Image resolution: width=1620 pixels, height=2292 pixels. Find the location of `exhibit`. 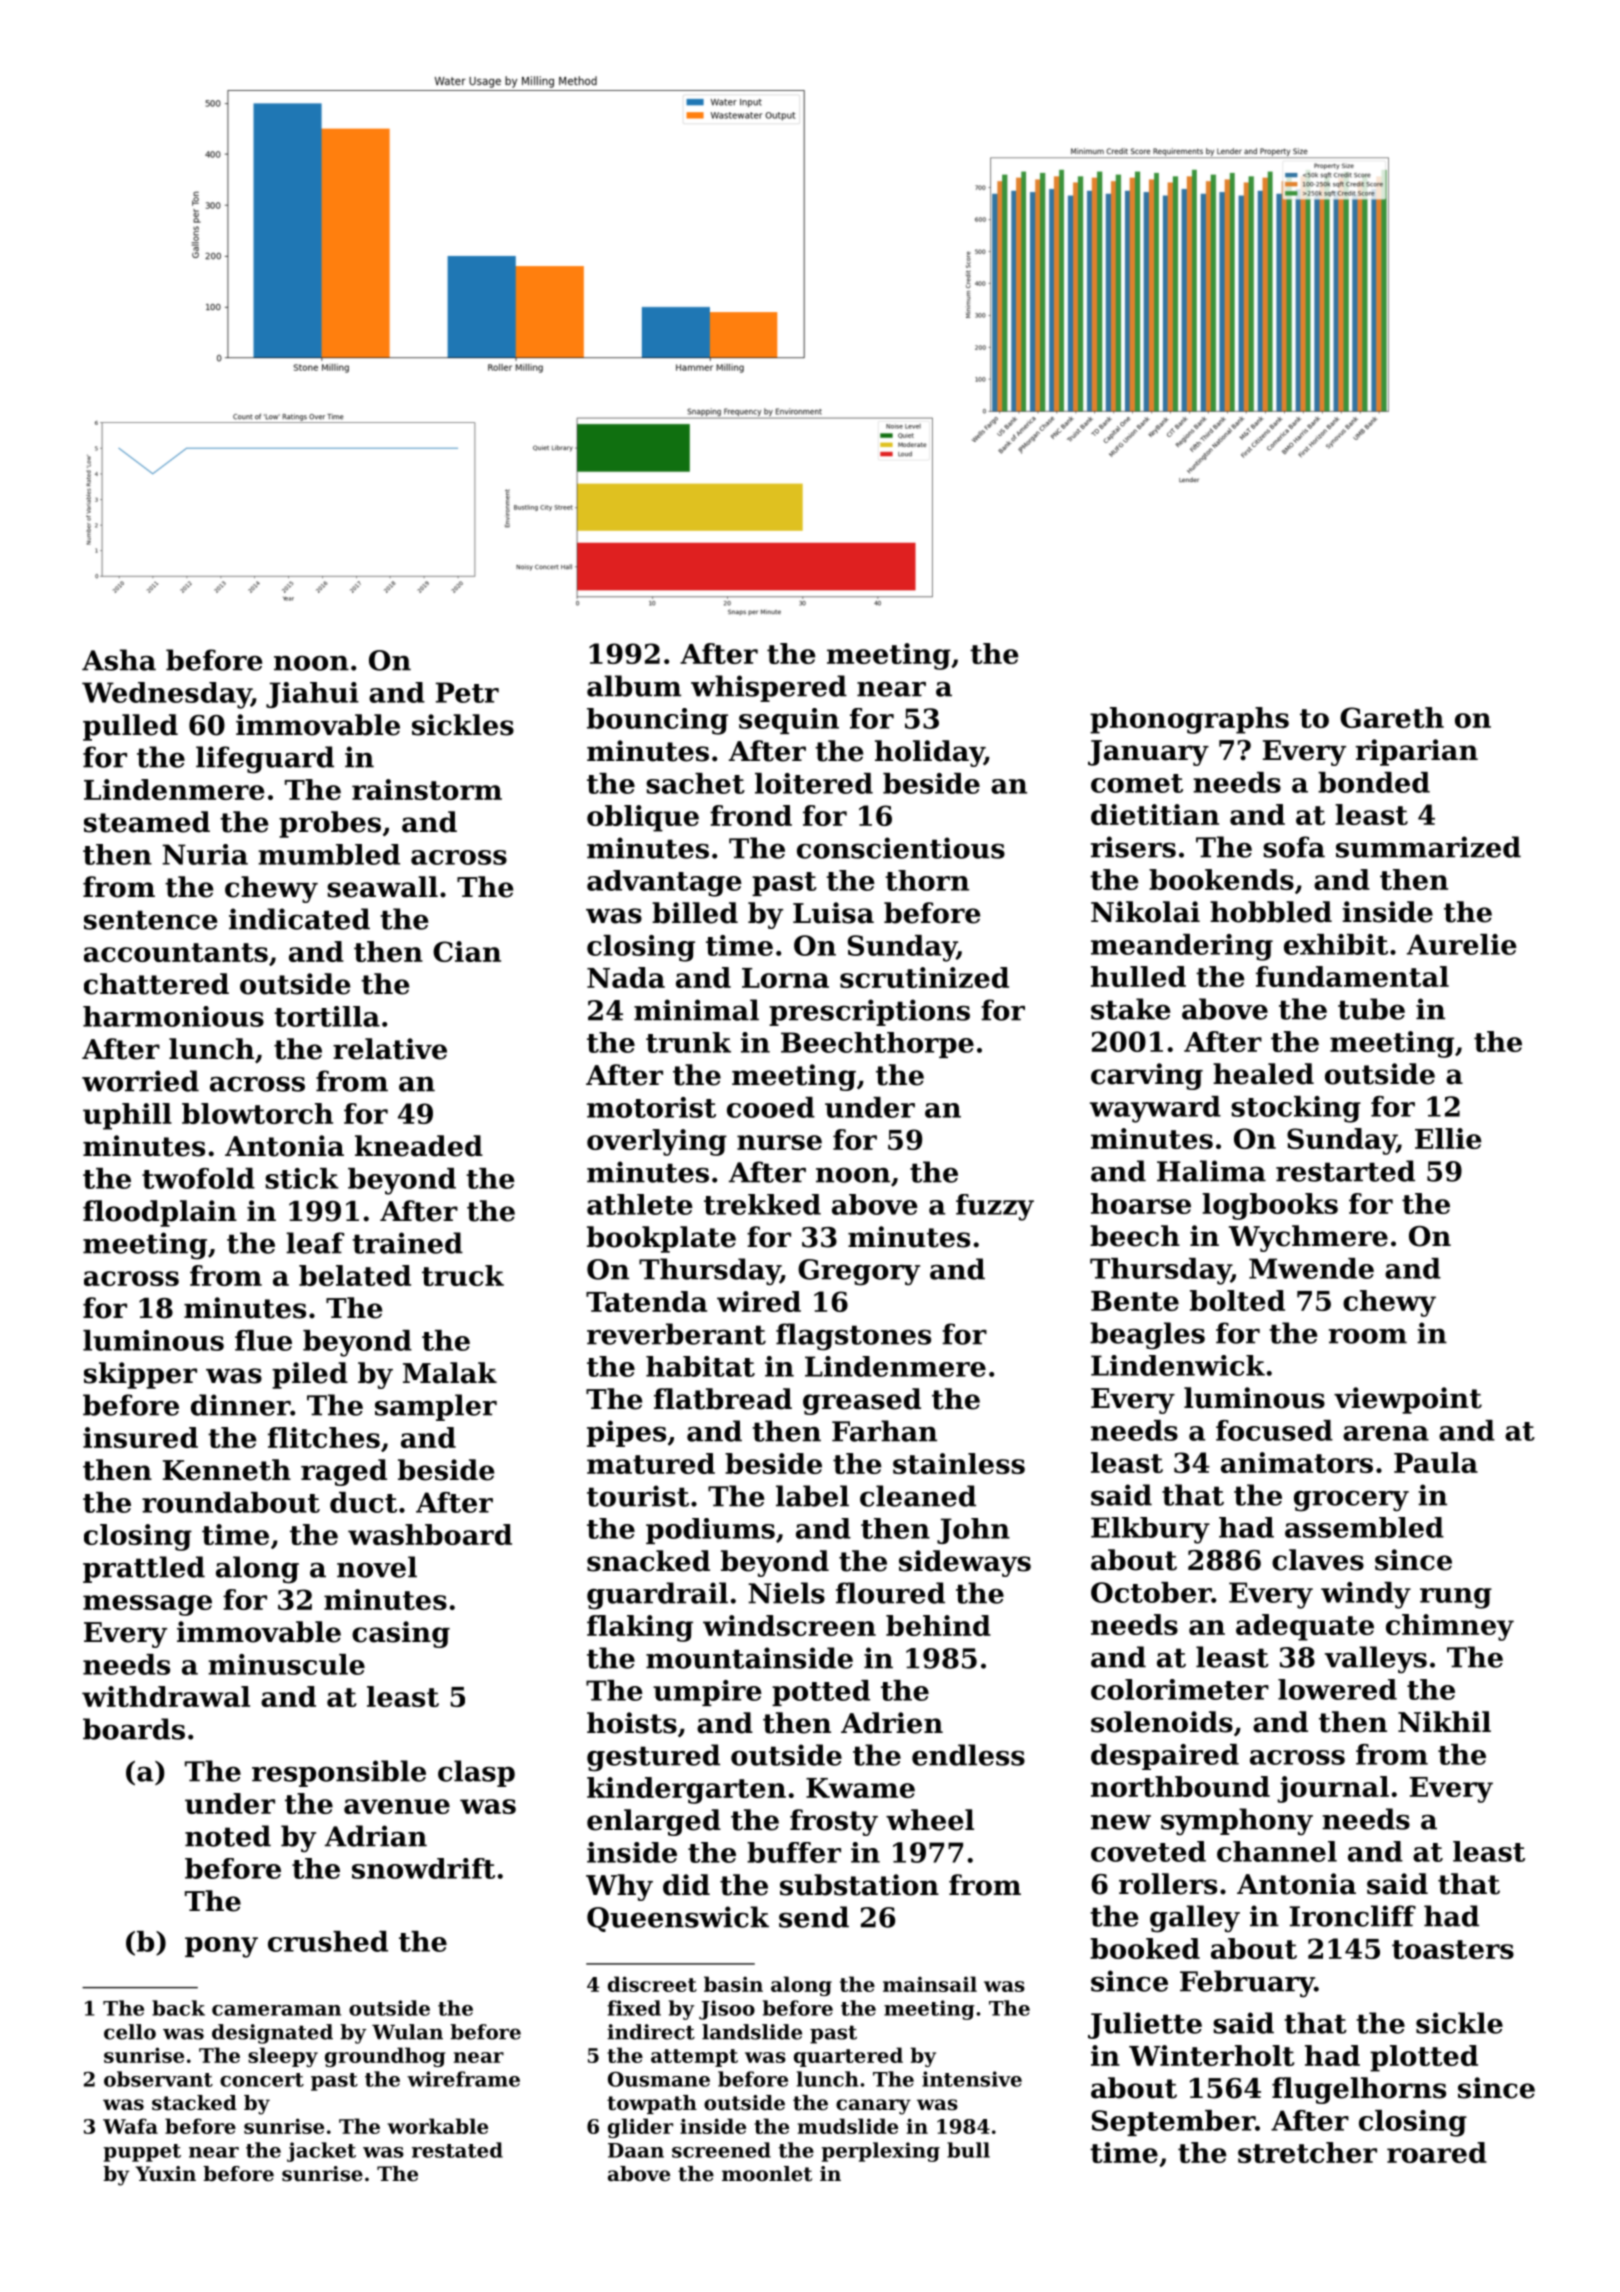

exhibit is located at coordinates (1336, 944).
